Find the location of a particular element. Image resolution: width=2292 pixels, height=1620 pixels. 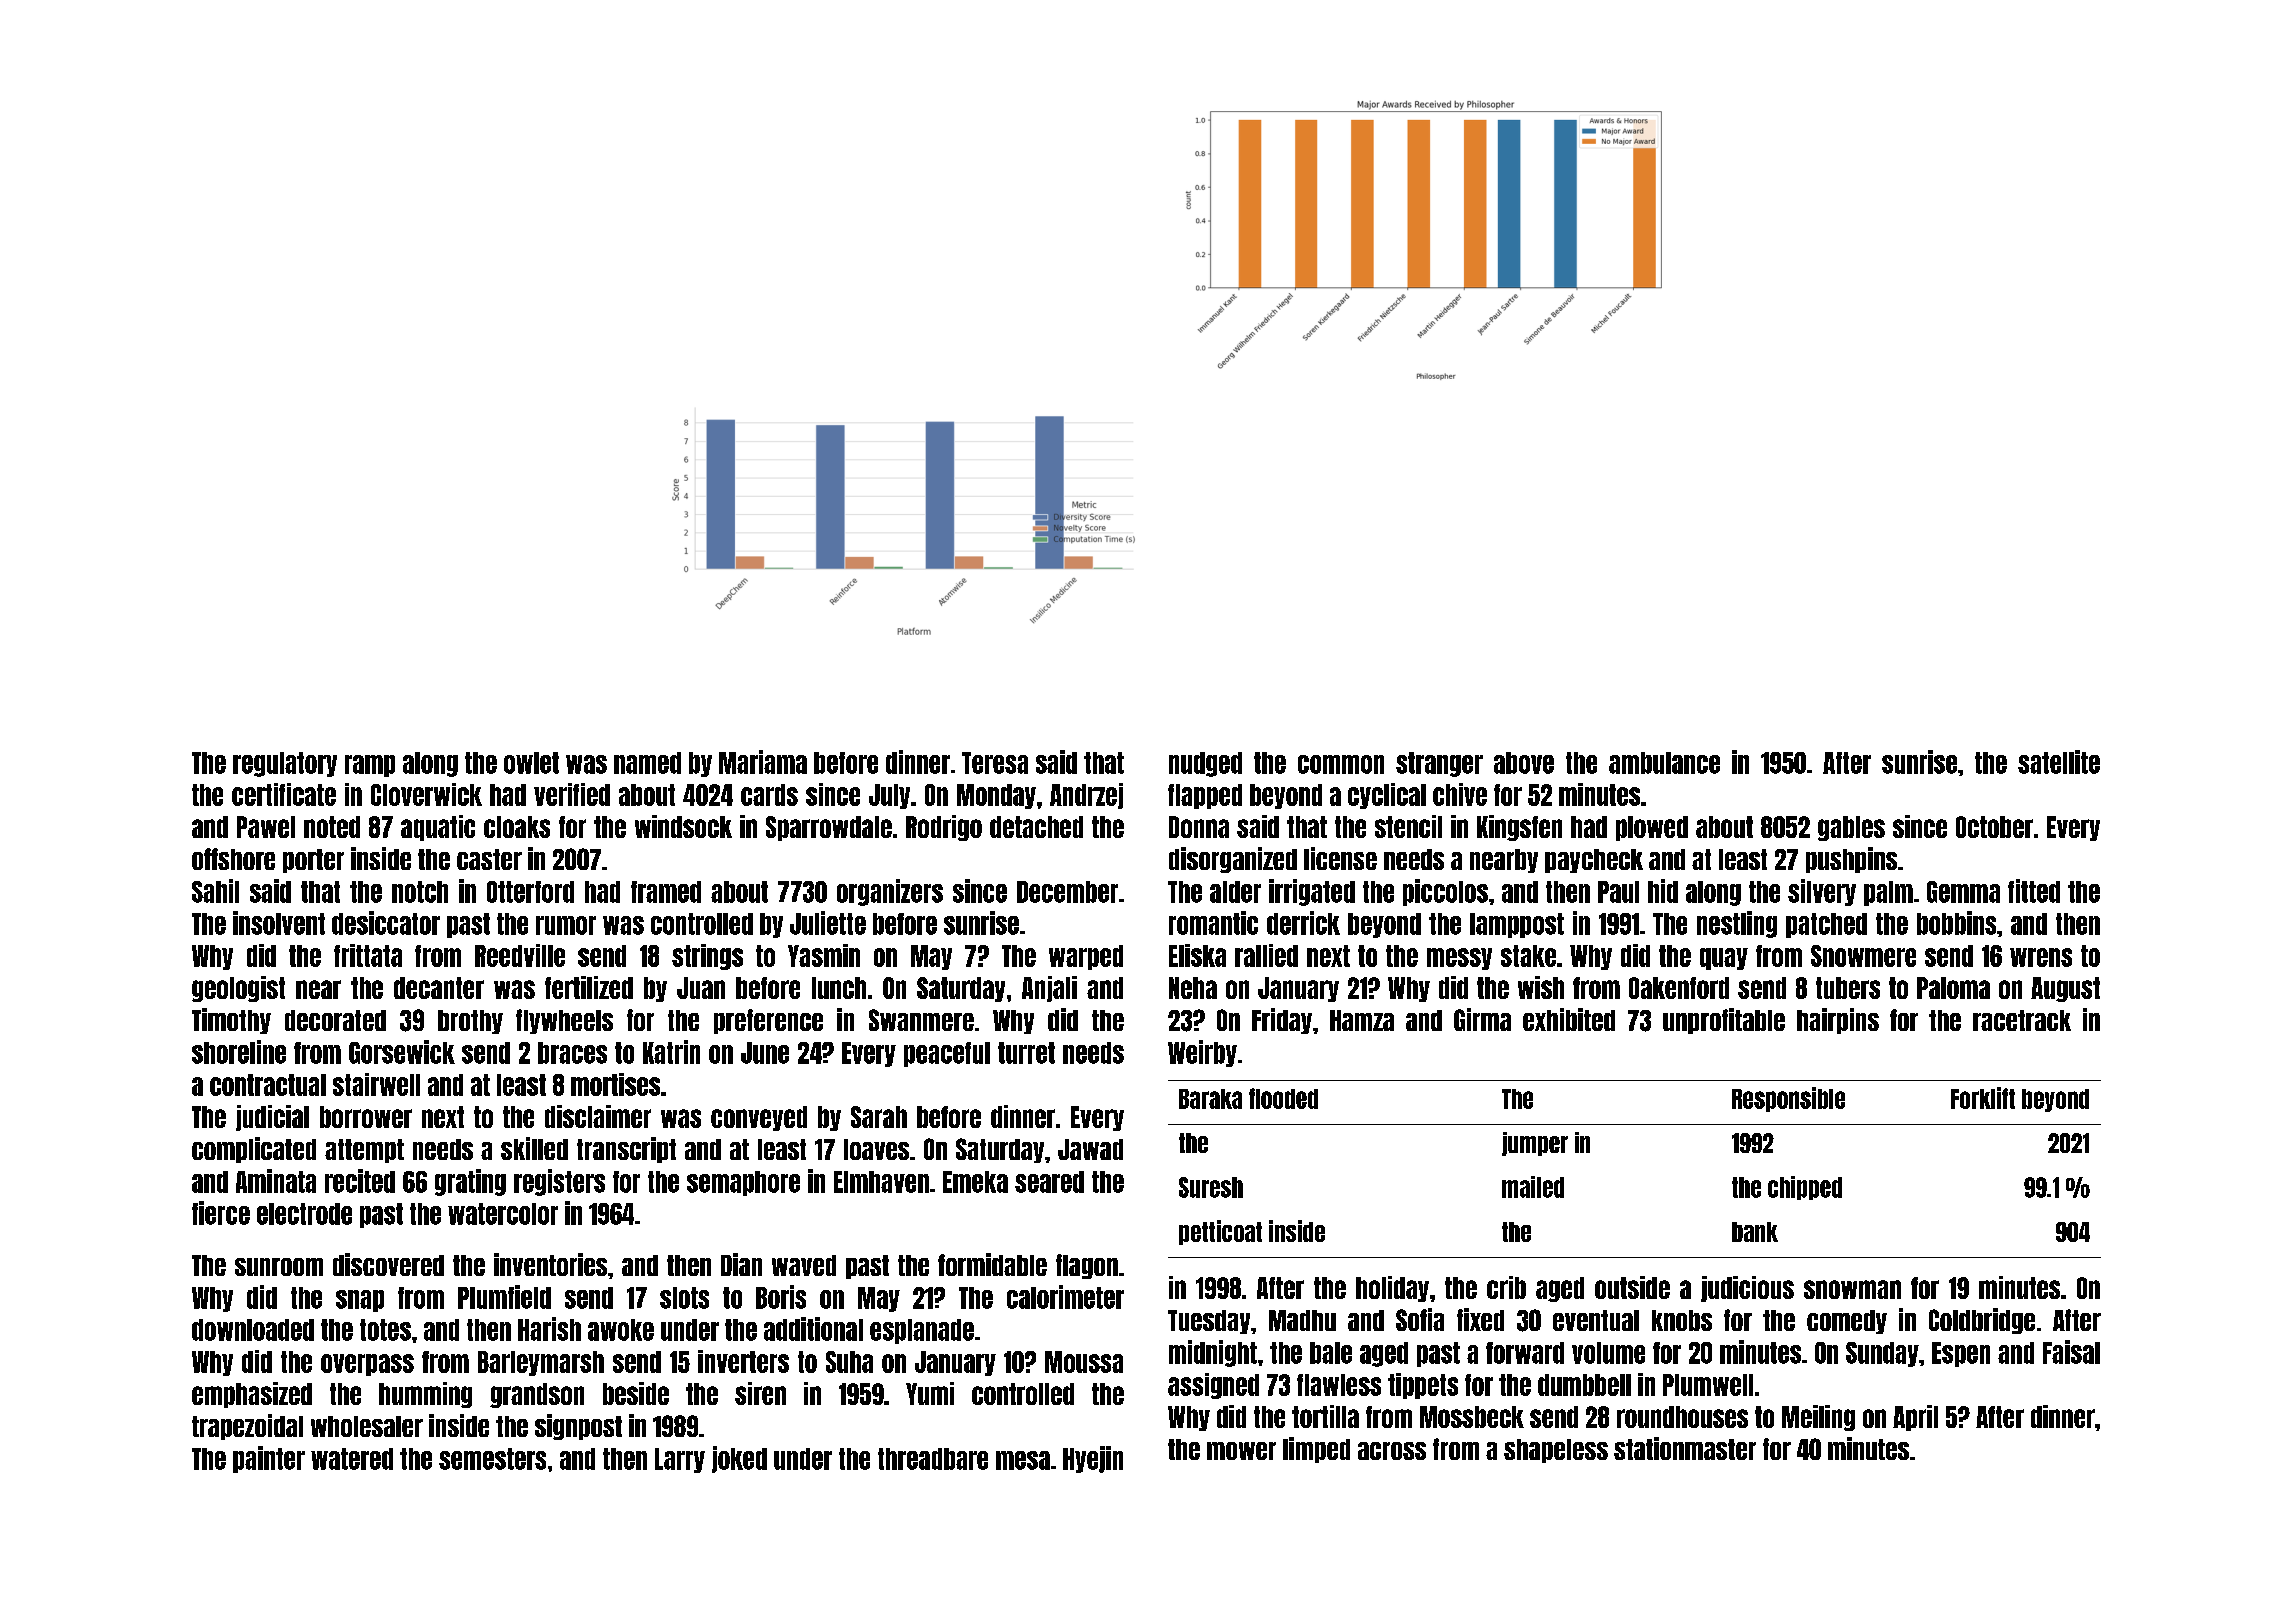

mesa is located at coordinates (1023, 1460).
